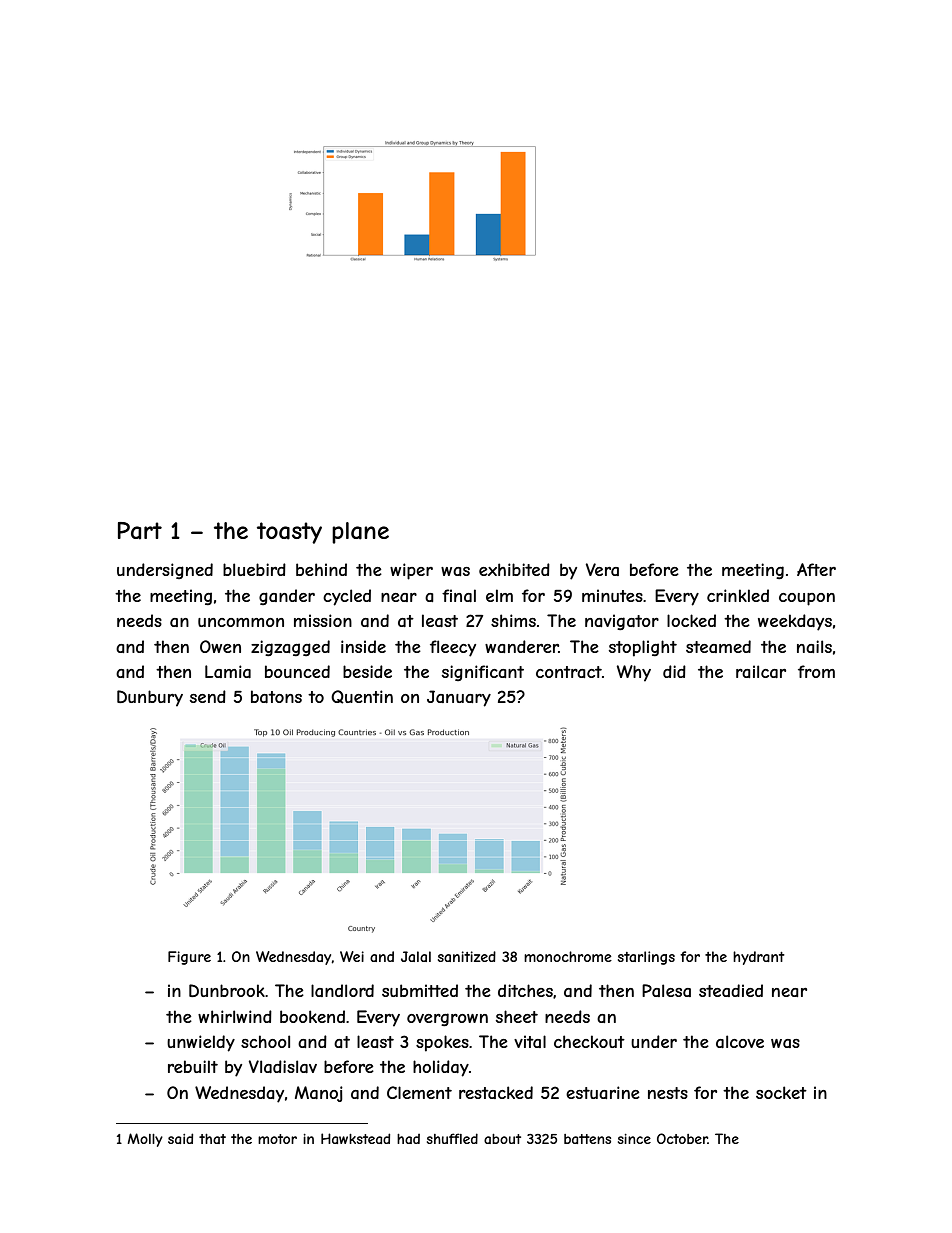 The height and width of the screenshot is (1233, 952). I want to click on from, so click(816, 671).
